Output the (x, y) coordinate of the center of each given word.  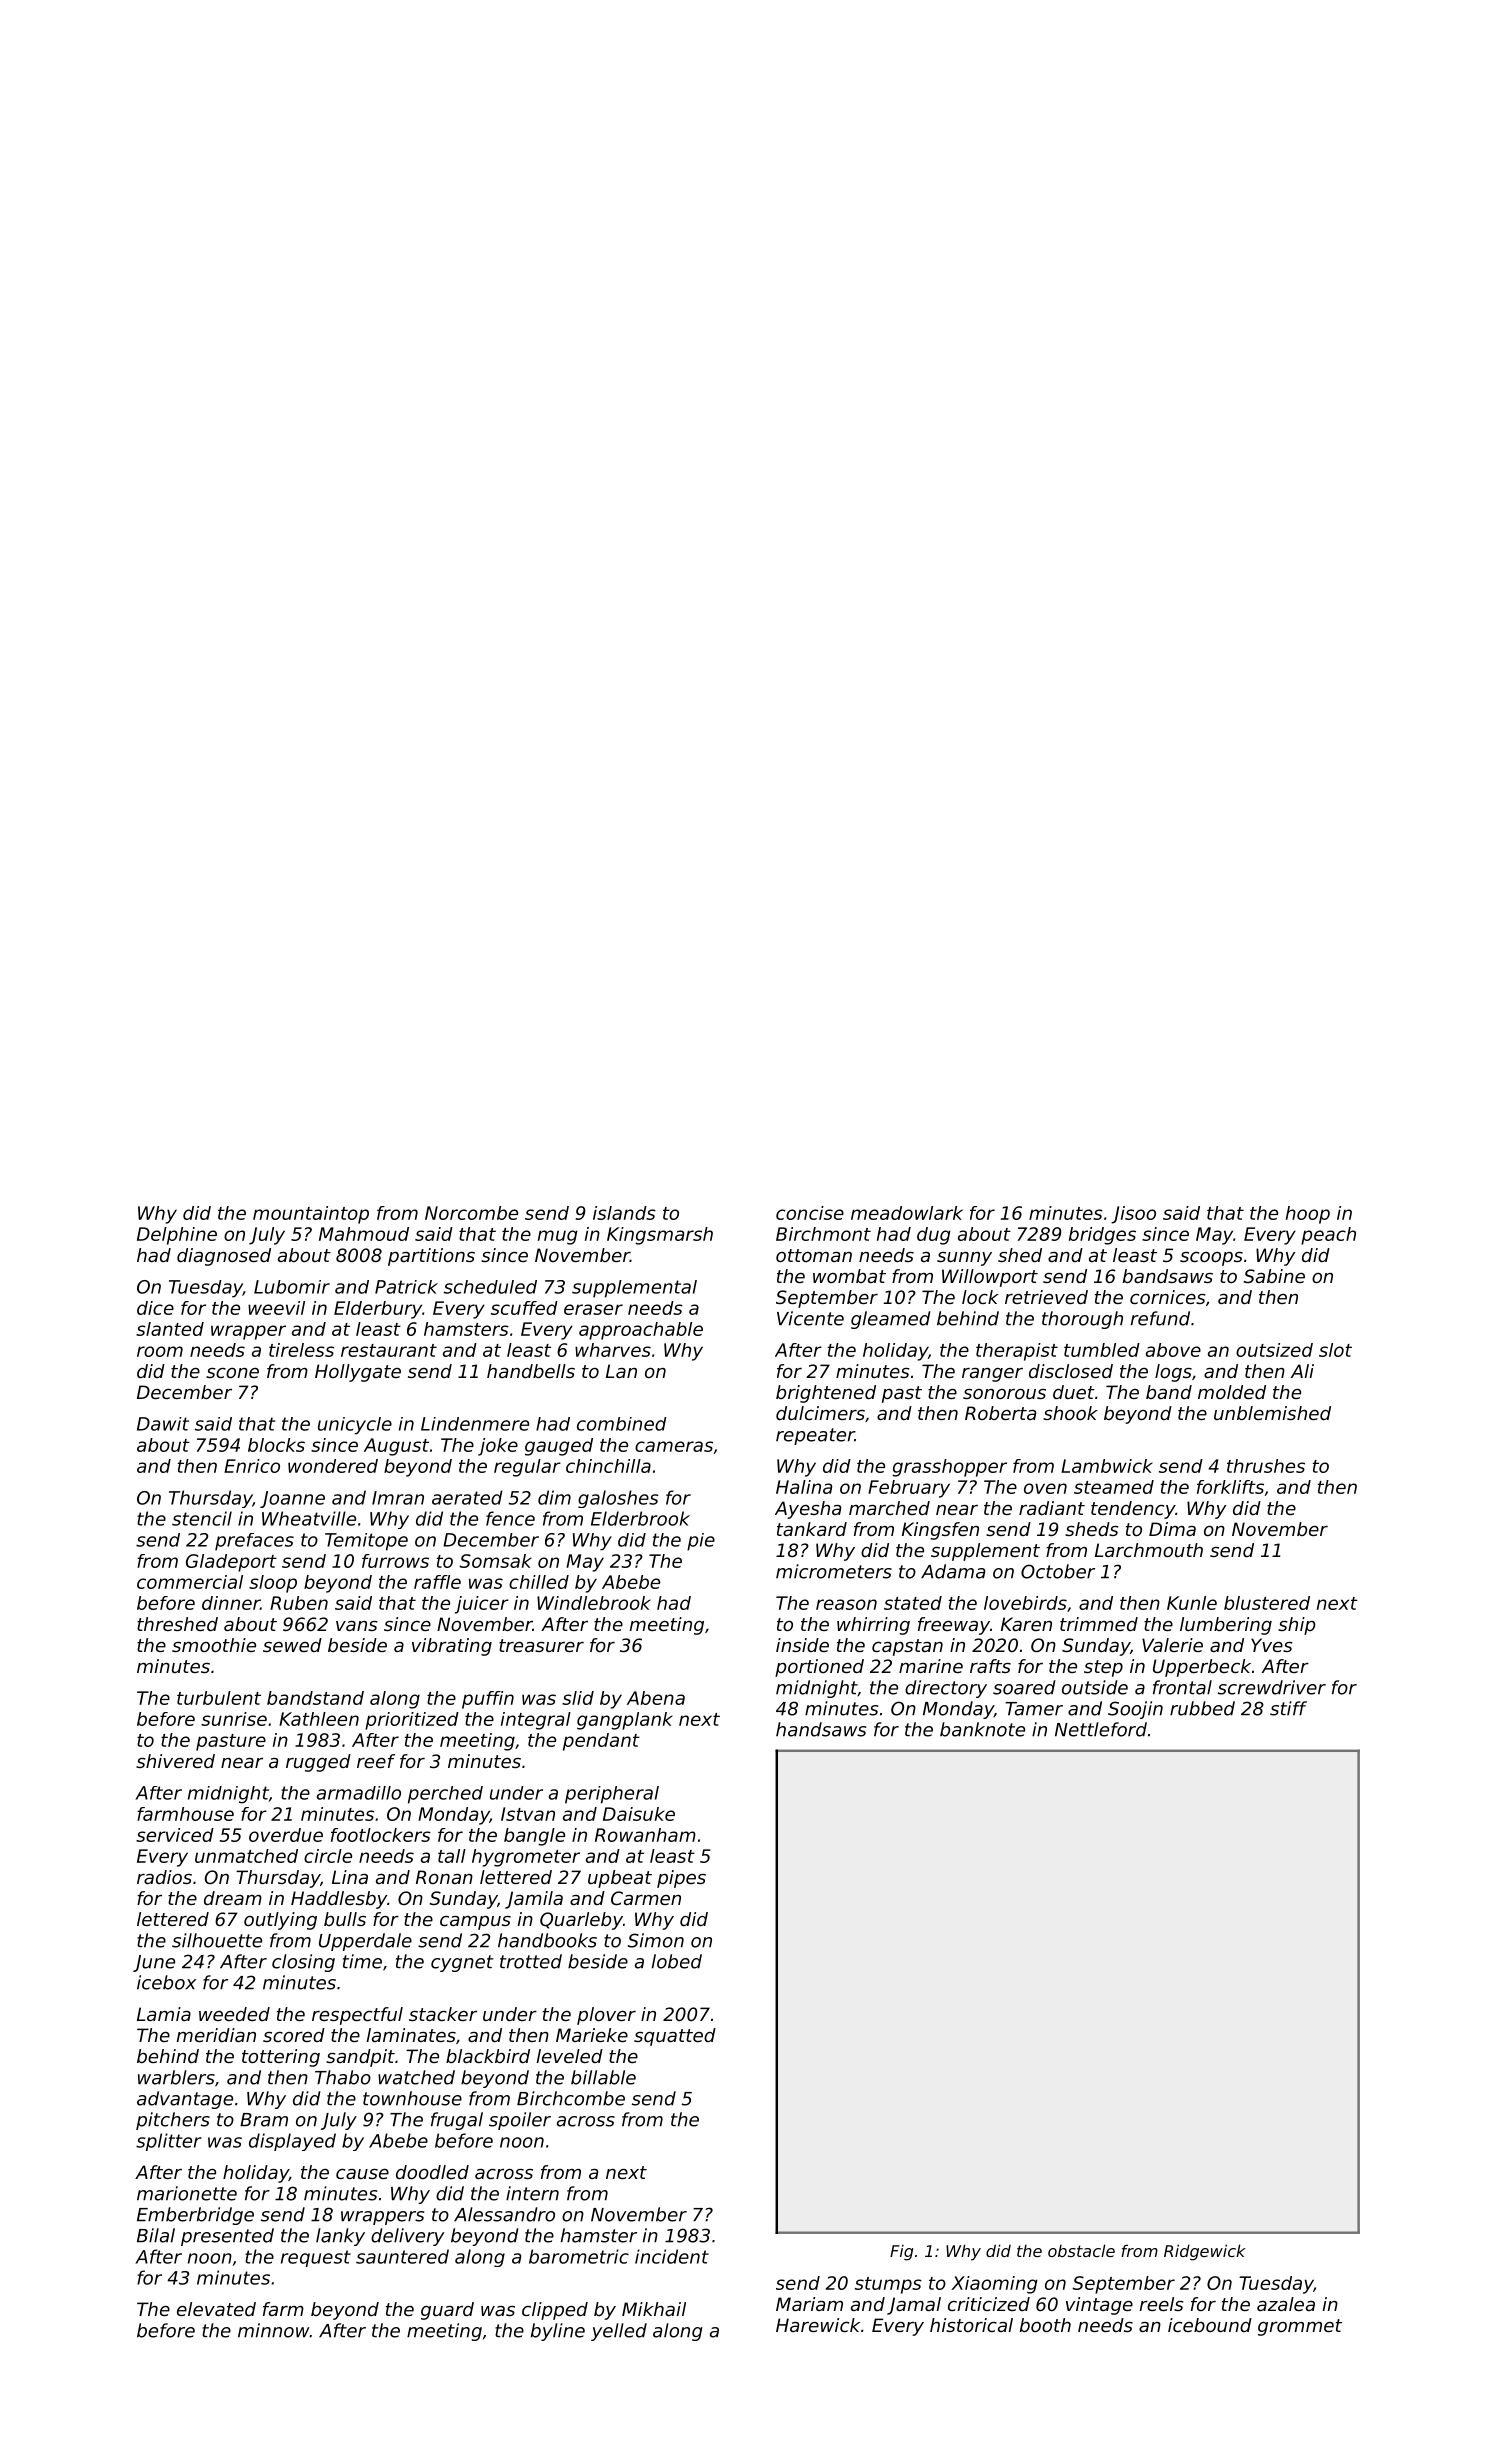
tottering (281, 2058)
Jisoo (1133, 1215)
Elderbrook (640, 1518)
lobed (677, 1961)
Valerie (1172, 1645)
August (396, 1447)
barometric (579, 2256)
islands (624, 1213)
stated (913, 1603)
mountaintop (311, 1215)
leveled (569, 2056)
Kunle (1192, 1603)
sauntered (402, 2256)
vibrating (452, 1647)
